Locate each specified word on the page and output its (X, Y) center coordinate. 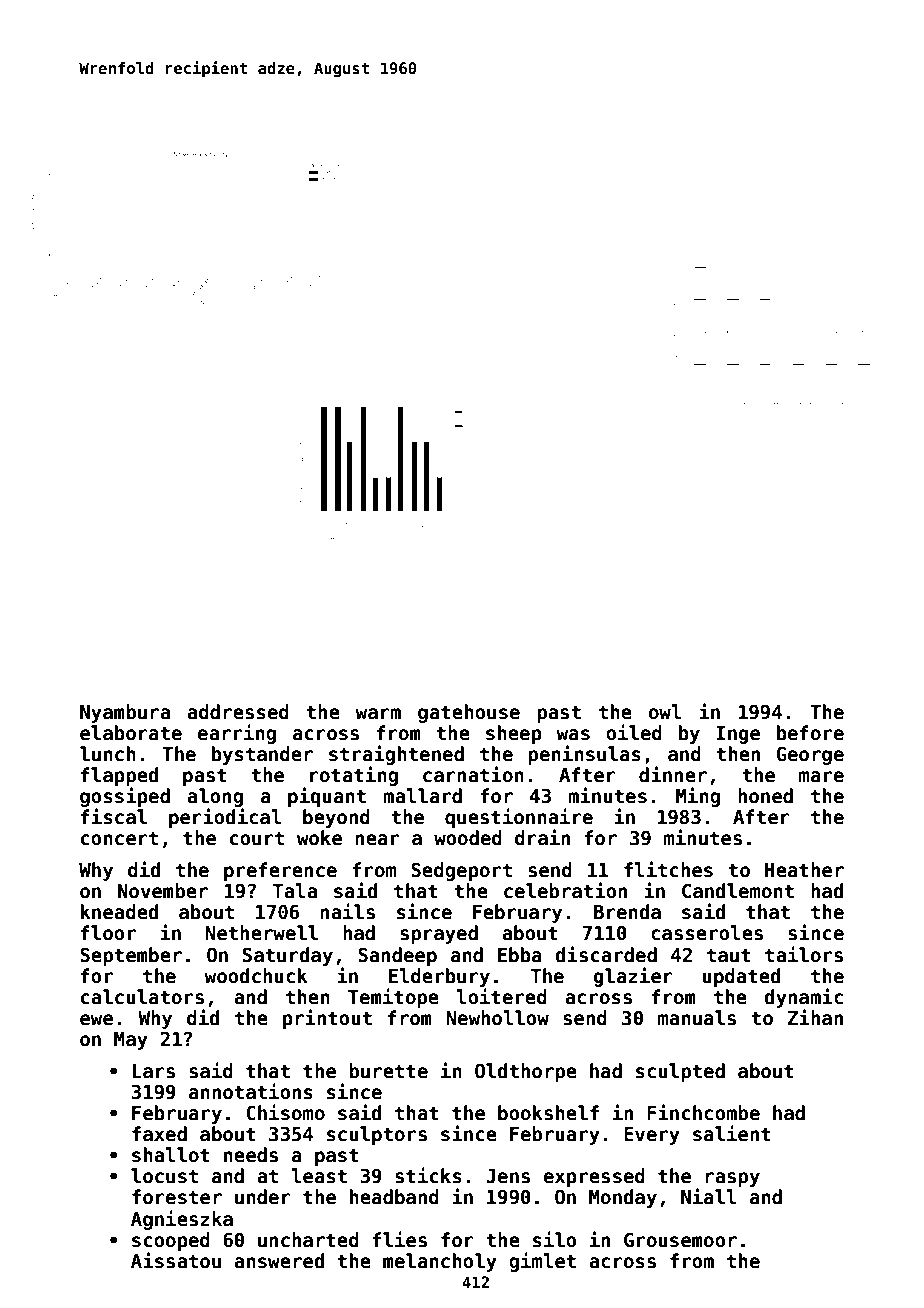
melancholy (440, 1262)
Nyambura (125, 713)
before (810, 733)
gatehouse (469, 713)
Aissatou (176, 1260)
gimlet (542, 1262)
